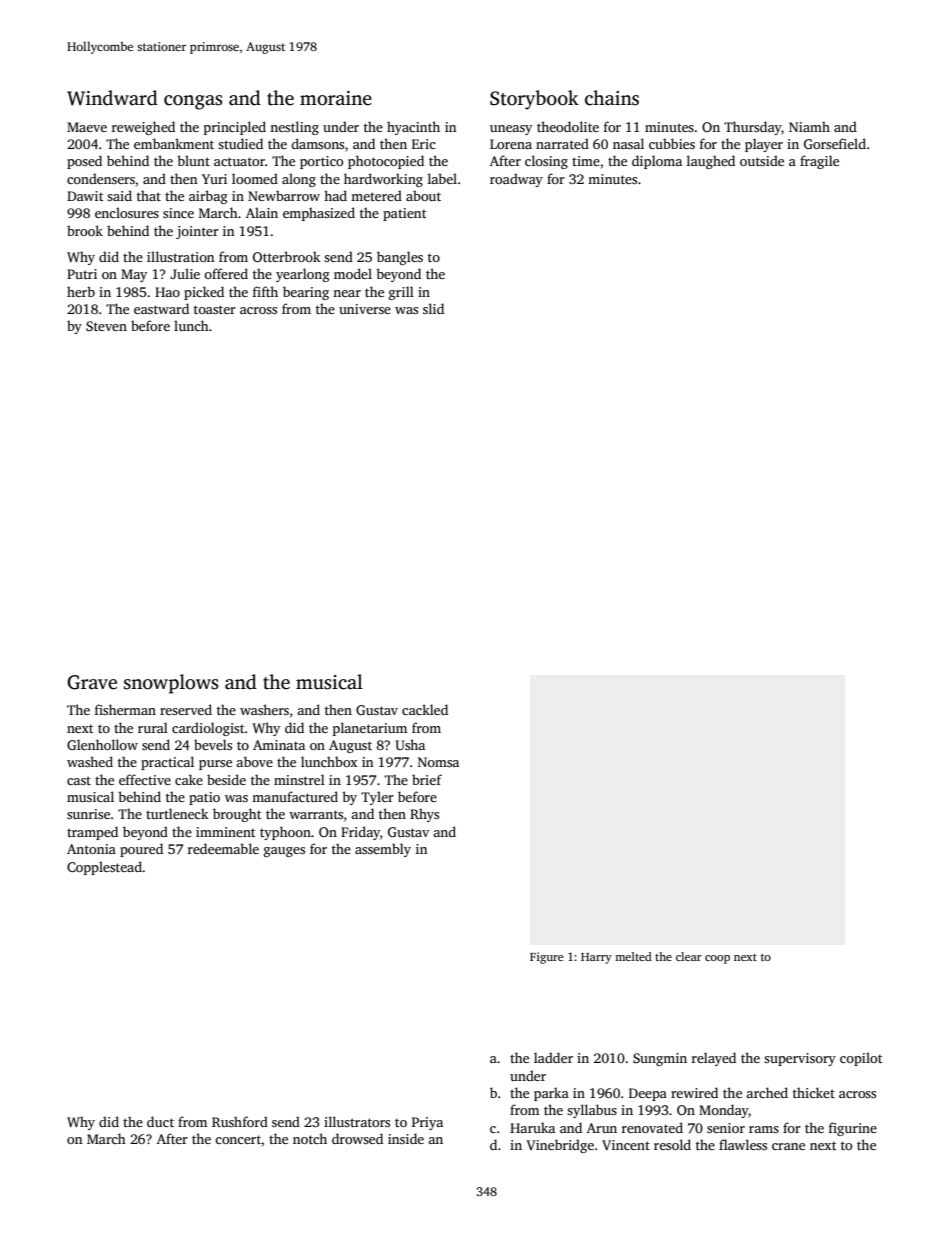 The height and width of the screenshot is (1233, 952). I want to click on moraine, so click(336, 98).
